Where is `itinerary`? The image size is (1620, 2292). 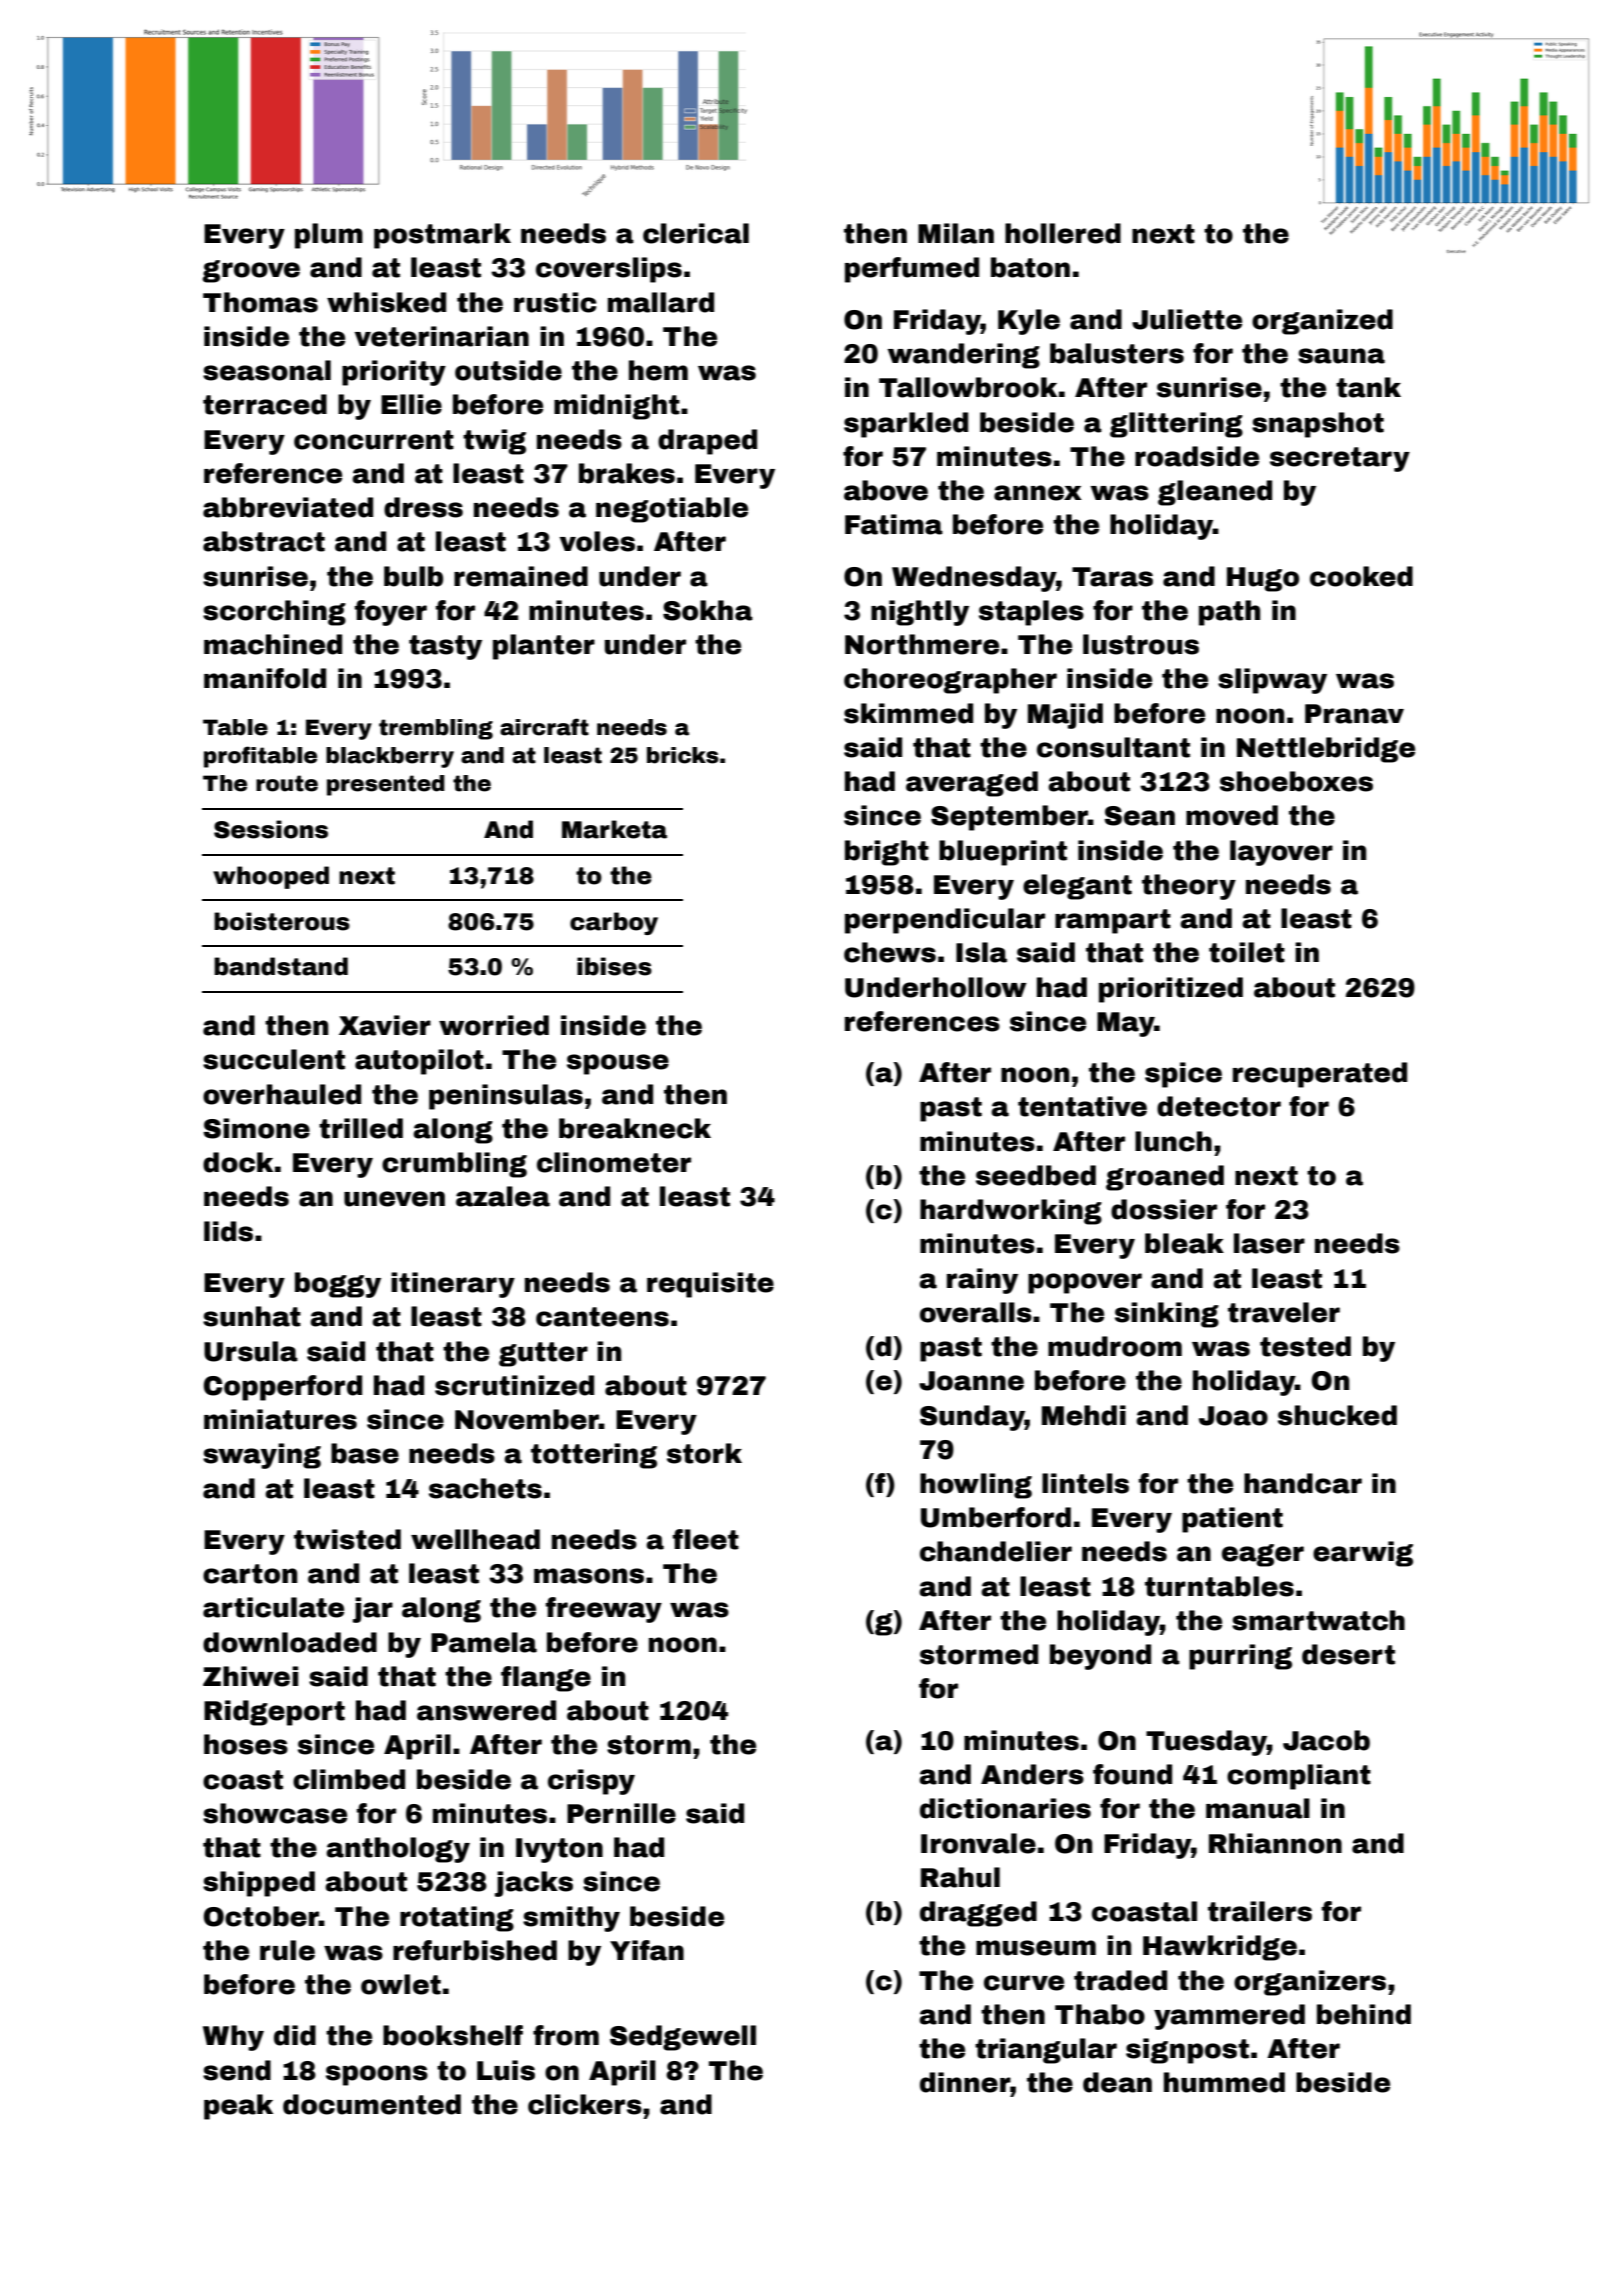
itinerary is located at coordinates (453, 1285).
